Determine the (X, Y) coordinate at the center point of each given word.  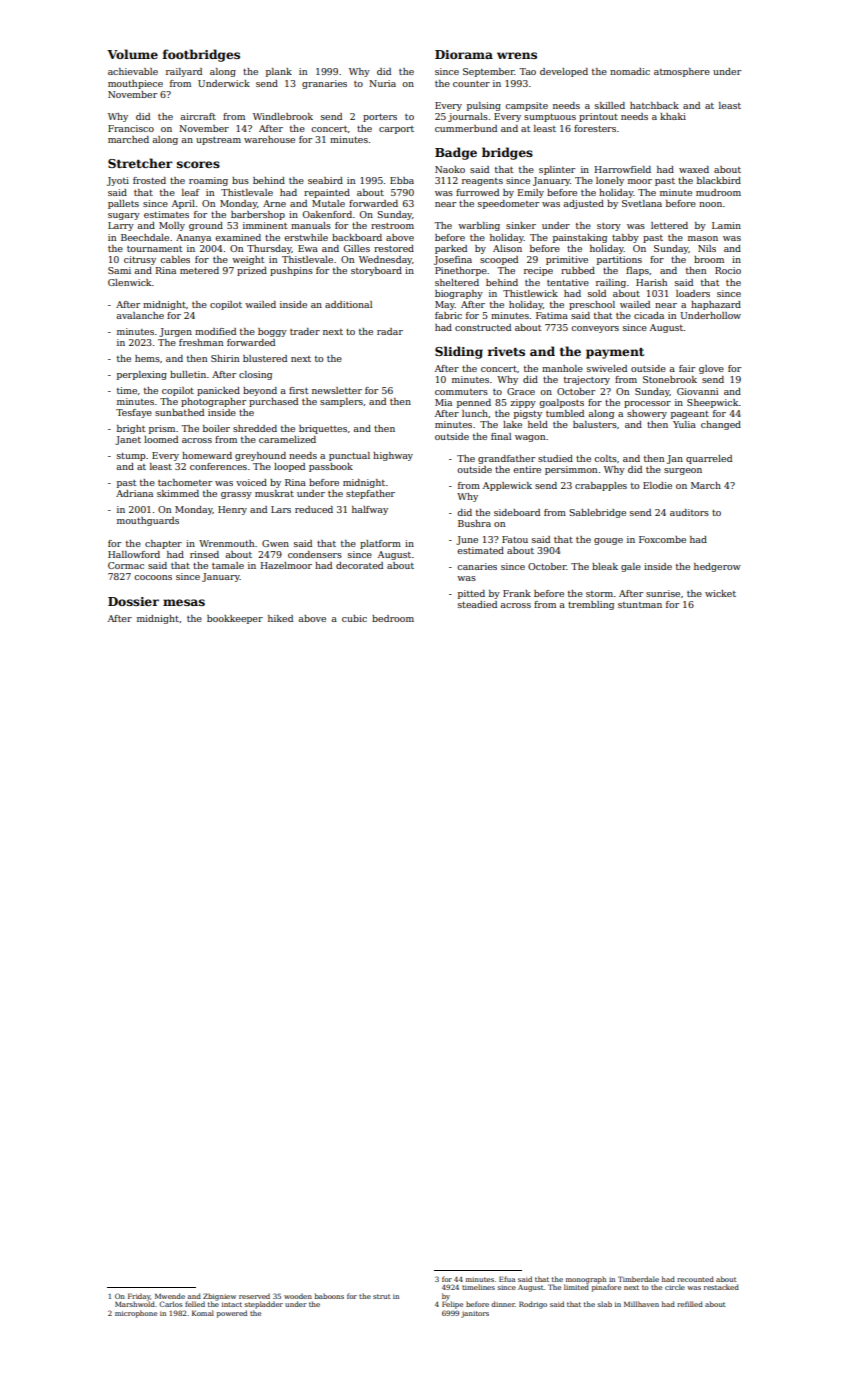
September (489, 72)
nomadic (630, 71)
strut (382, 1296)
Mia (443, 402)
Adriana (134, 493)
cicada (649, 315)
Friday (139, 1297)
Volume (132, 54)
